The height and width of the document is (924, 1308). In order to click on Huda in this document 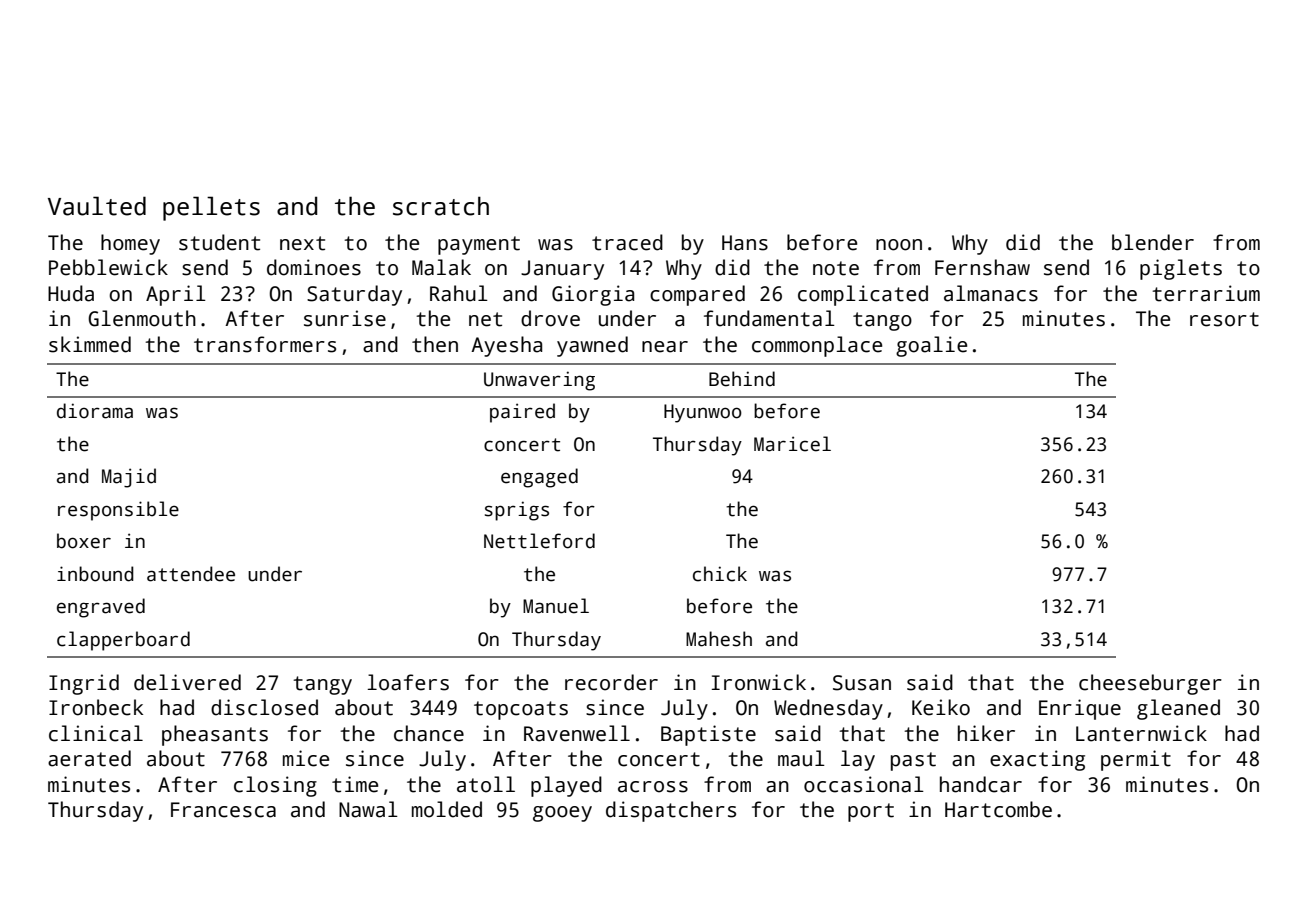, I will do `click(71, 293)`.
